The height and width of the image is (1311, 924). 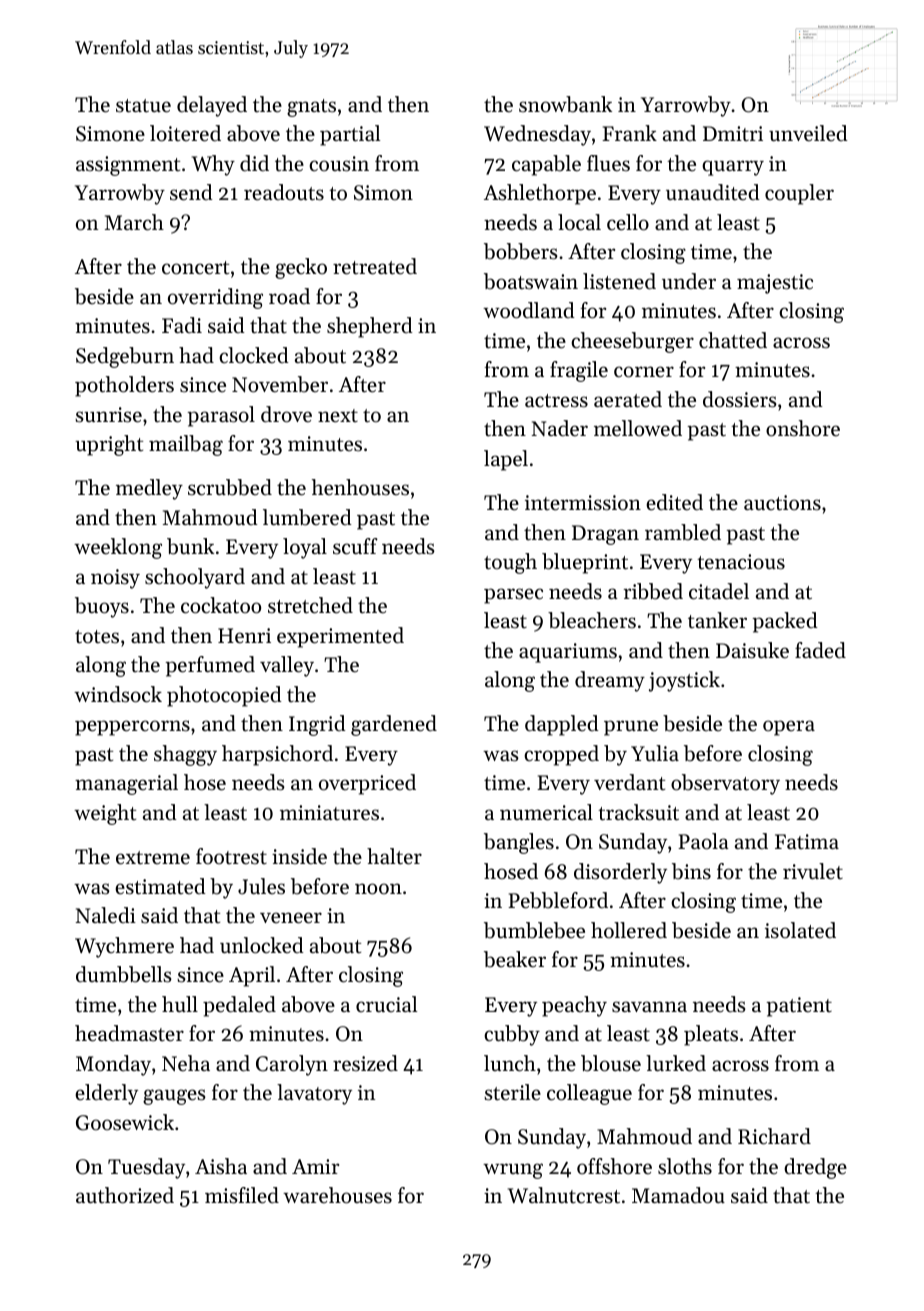 What do you see at coordinates (262, 945) in the image?
I see `unlocked` at bounding box center [262, 945].
